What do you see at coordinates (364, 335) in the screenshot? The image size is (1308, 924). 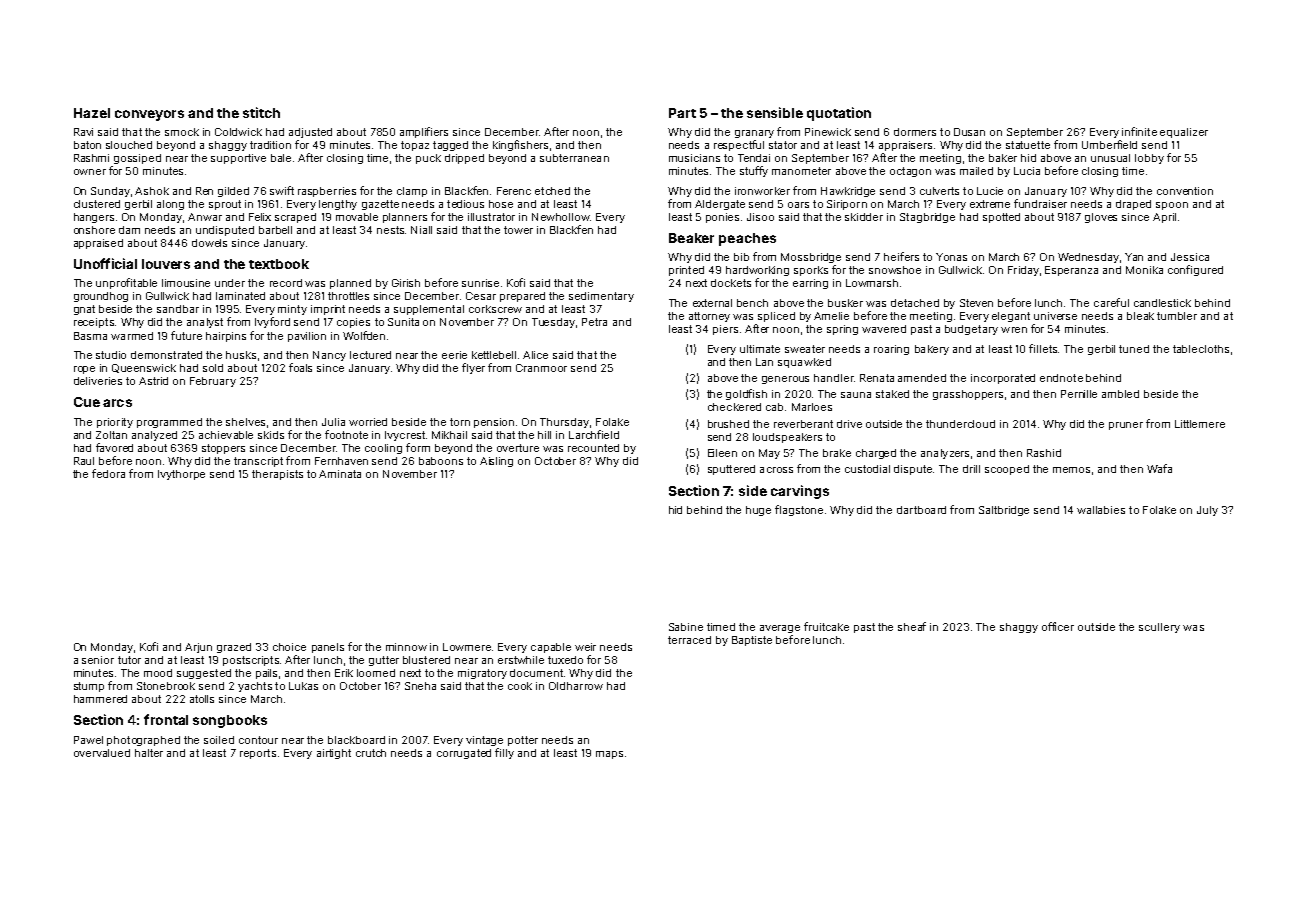 I see `Wolfden` at bounding box center [364, 335].
